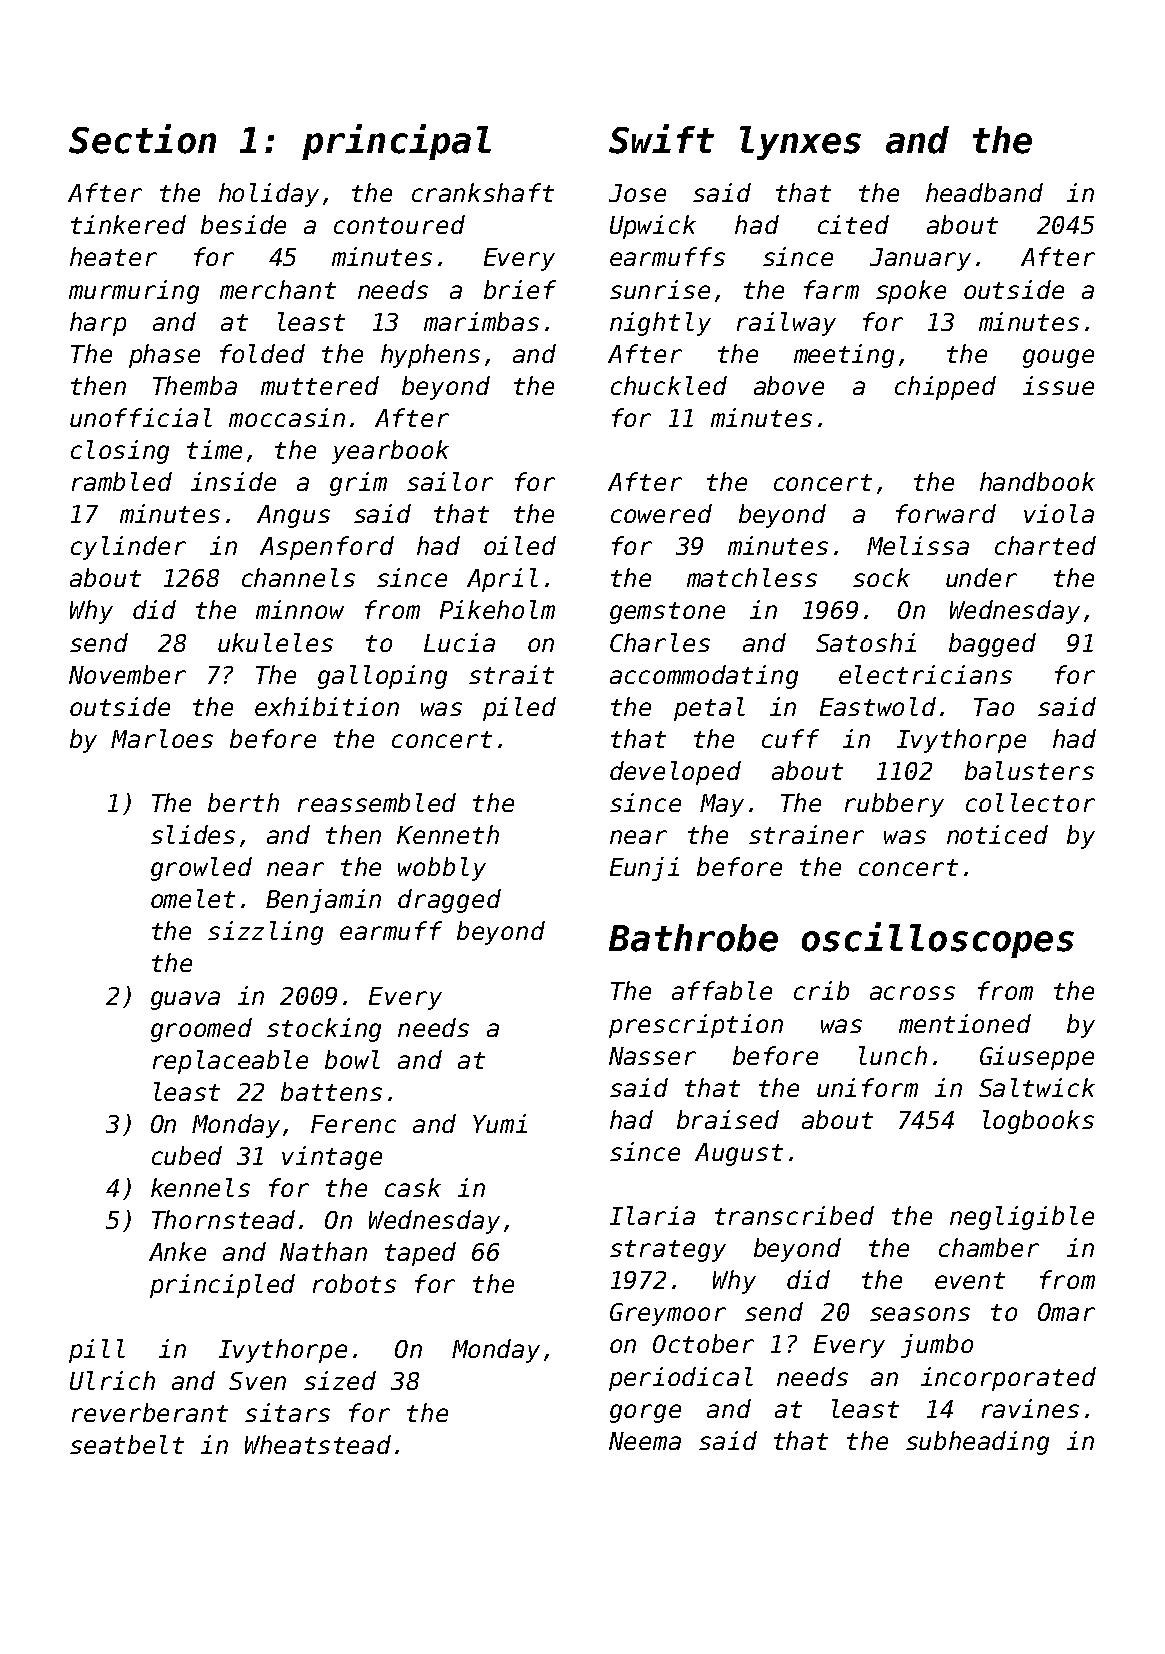  Describe the element at coordinates (652, 1056) in the screenshot. I see `Nasser` at that location.
